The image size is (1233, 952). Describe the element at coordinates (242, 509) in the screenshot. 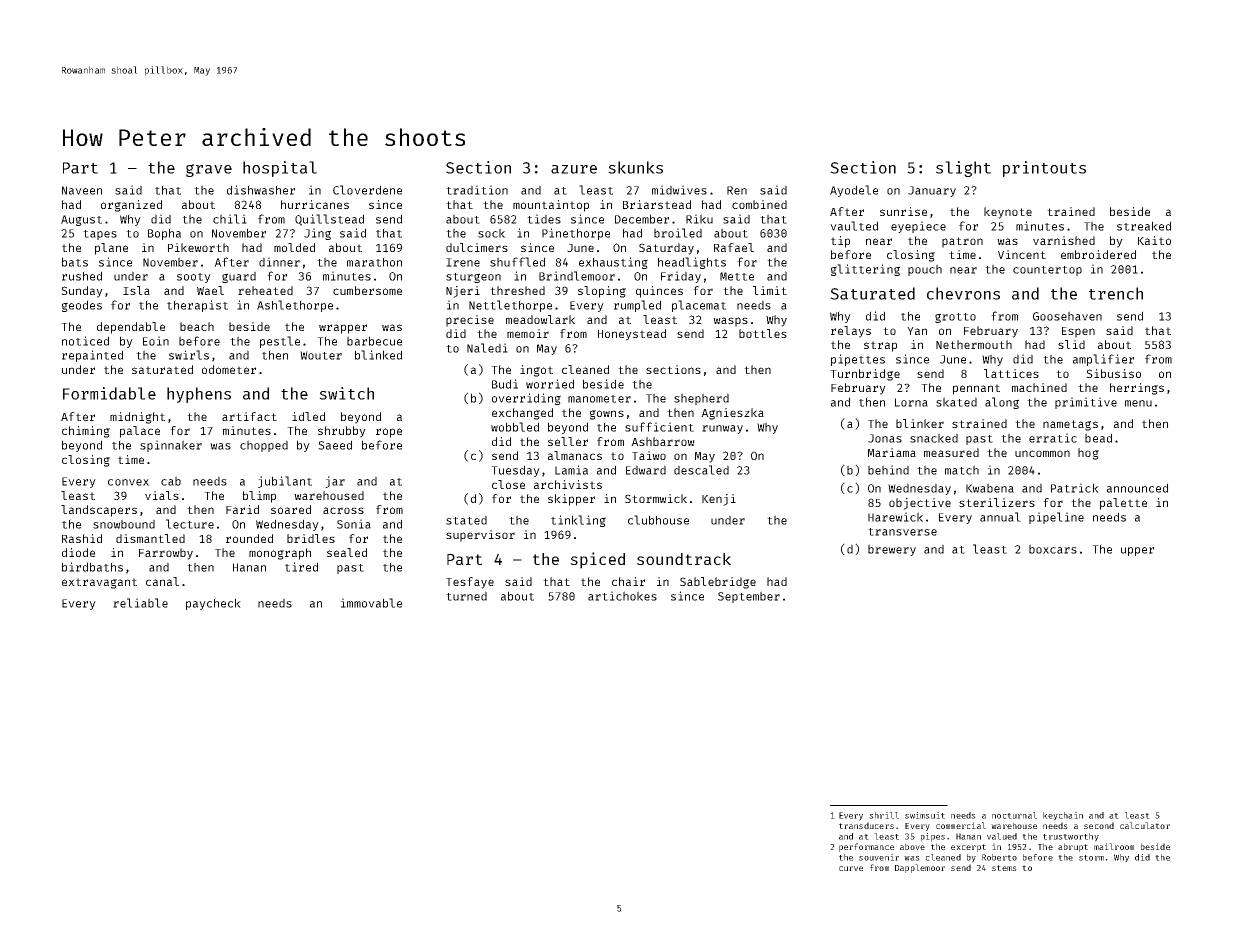

I see `Farid` at that location.
